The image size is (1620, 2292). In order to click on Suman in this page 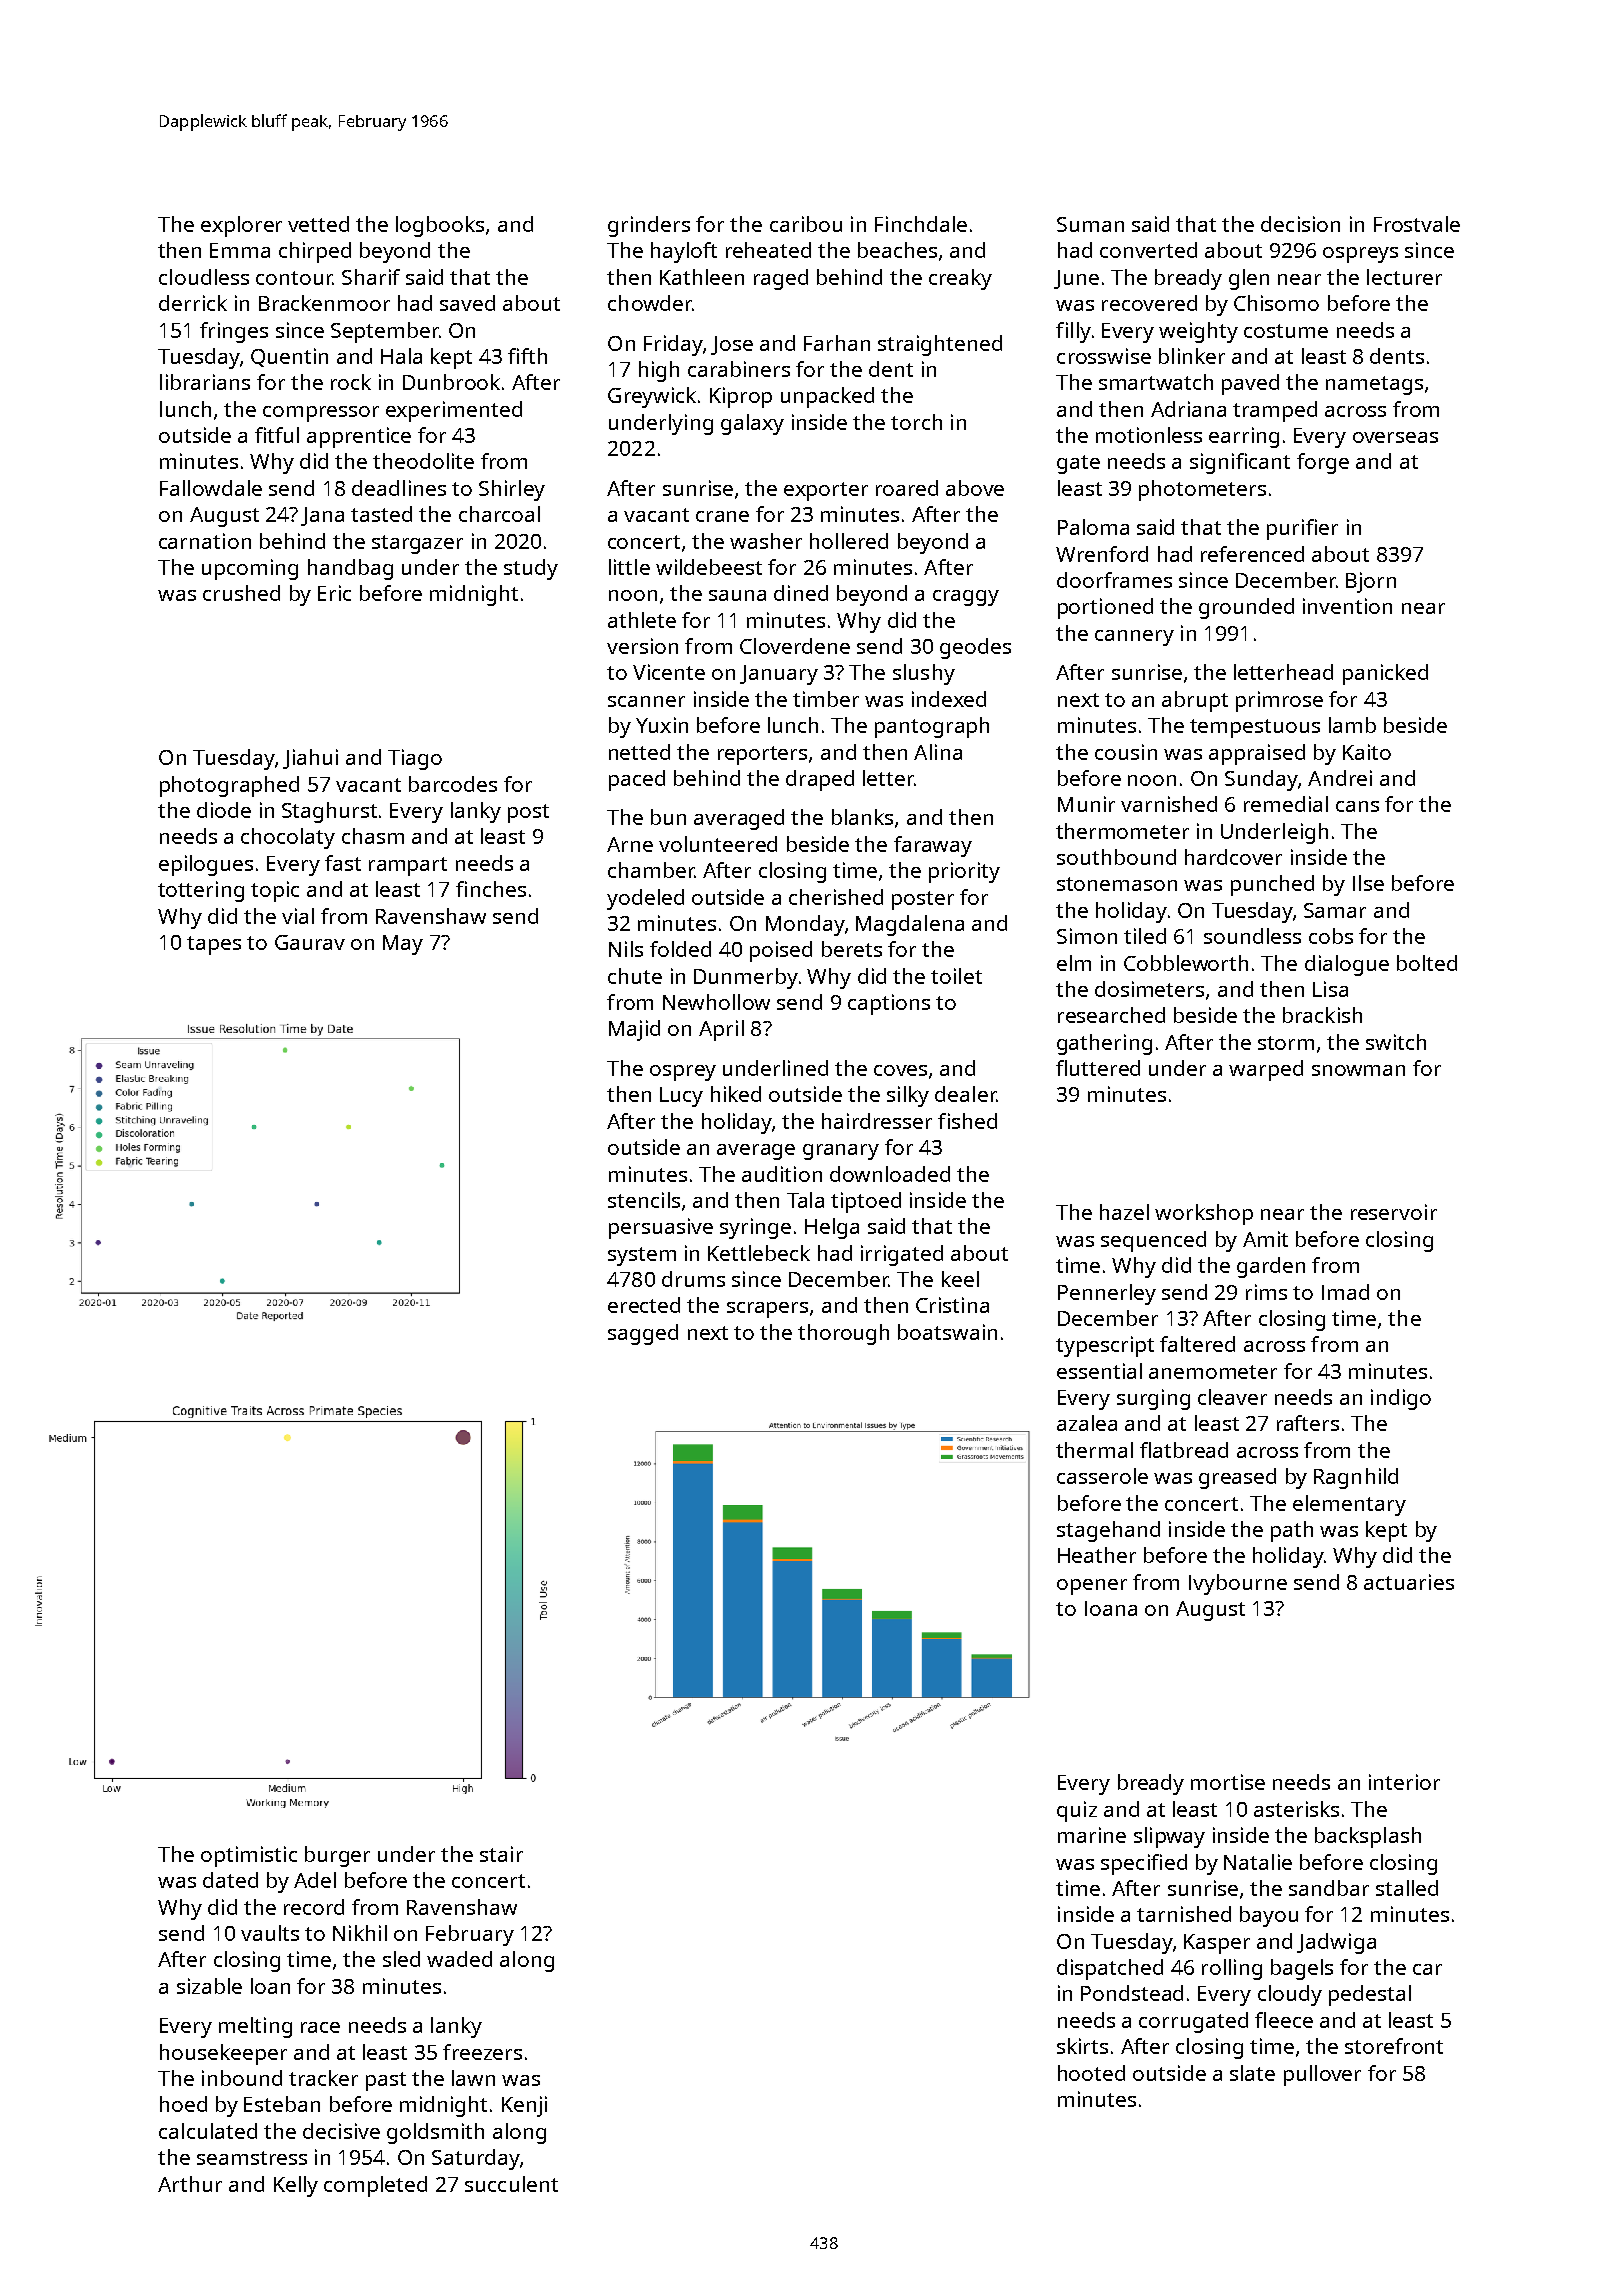, I will do `click(1090, 224)`.
